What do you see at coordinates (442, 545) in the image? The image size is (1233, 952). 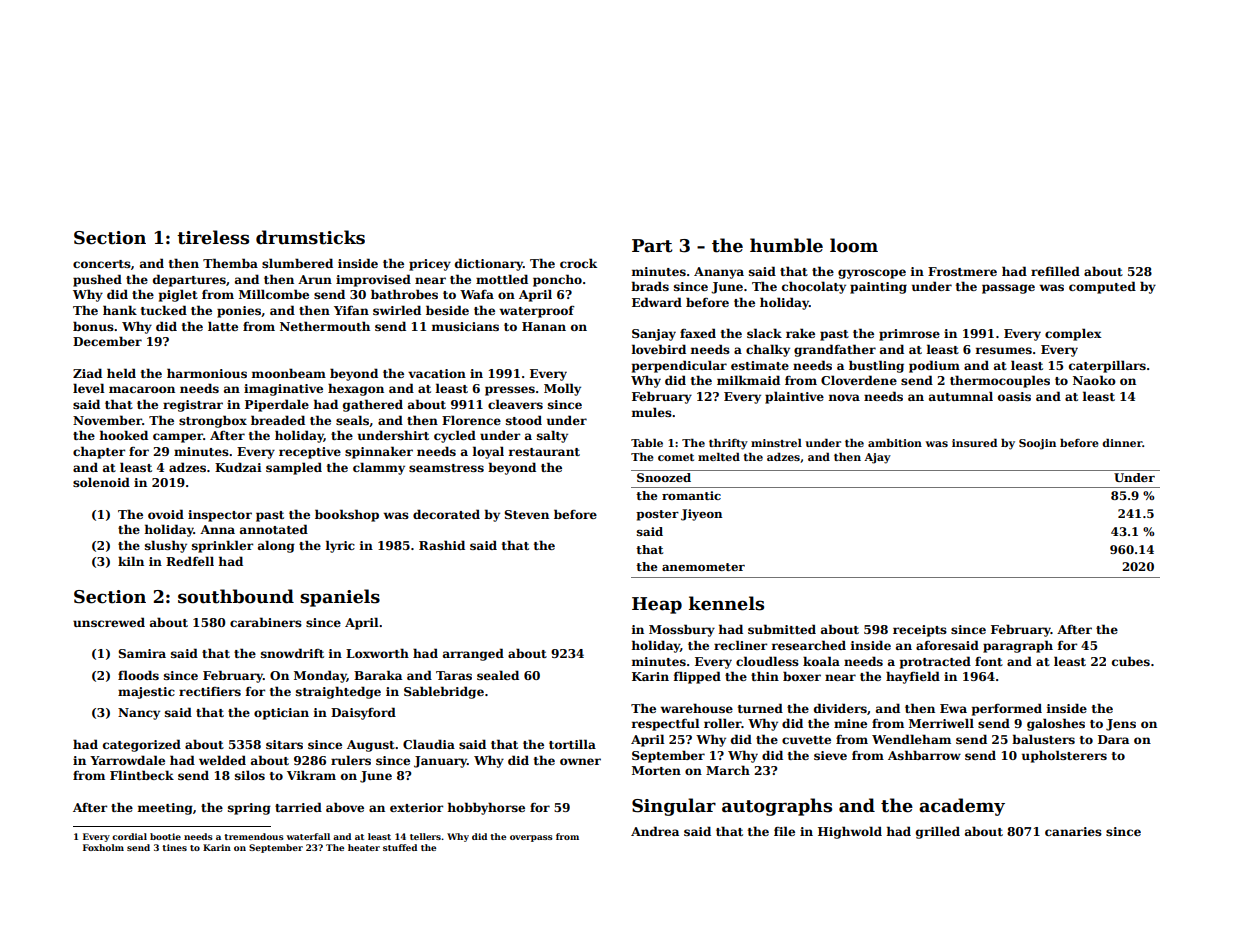 I see `Rashid` at bounding box center [442, 545].
